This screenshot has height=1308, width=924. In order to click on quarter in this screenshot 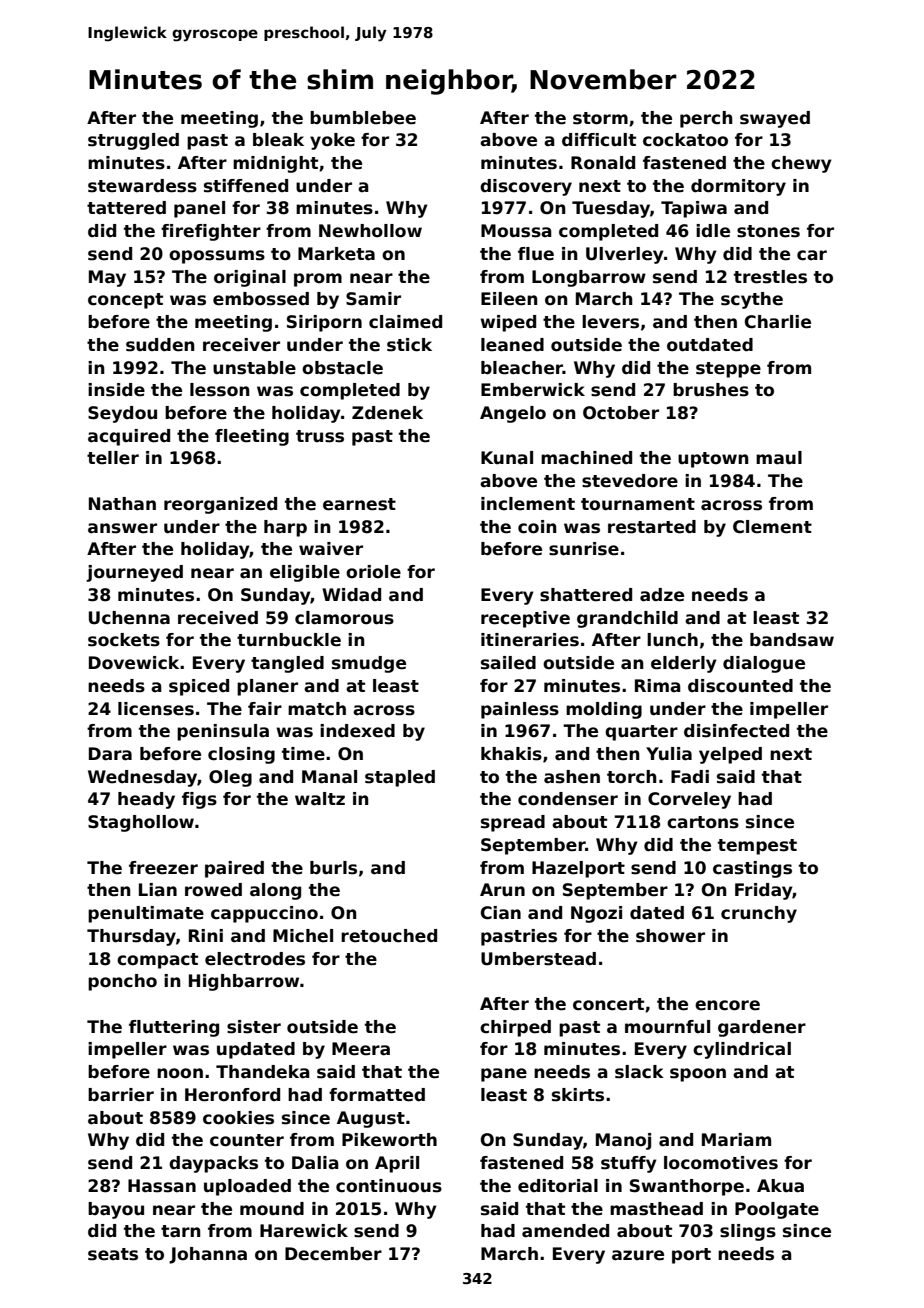, I will do `click(641, 733)`.
